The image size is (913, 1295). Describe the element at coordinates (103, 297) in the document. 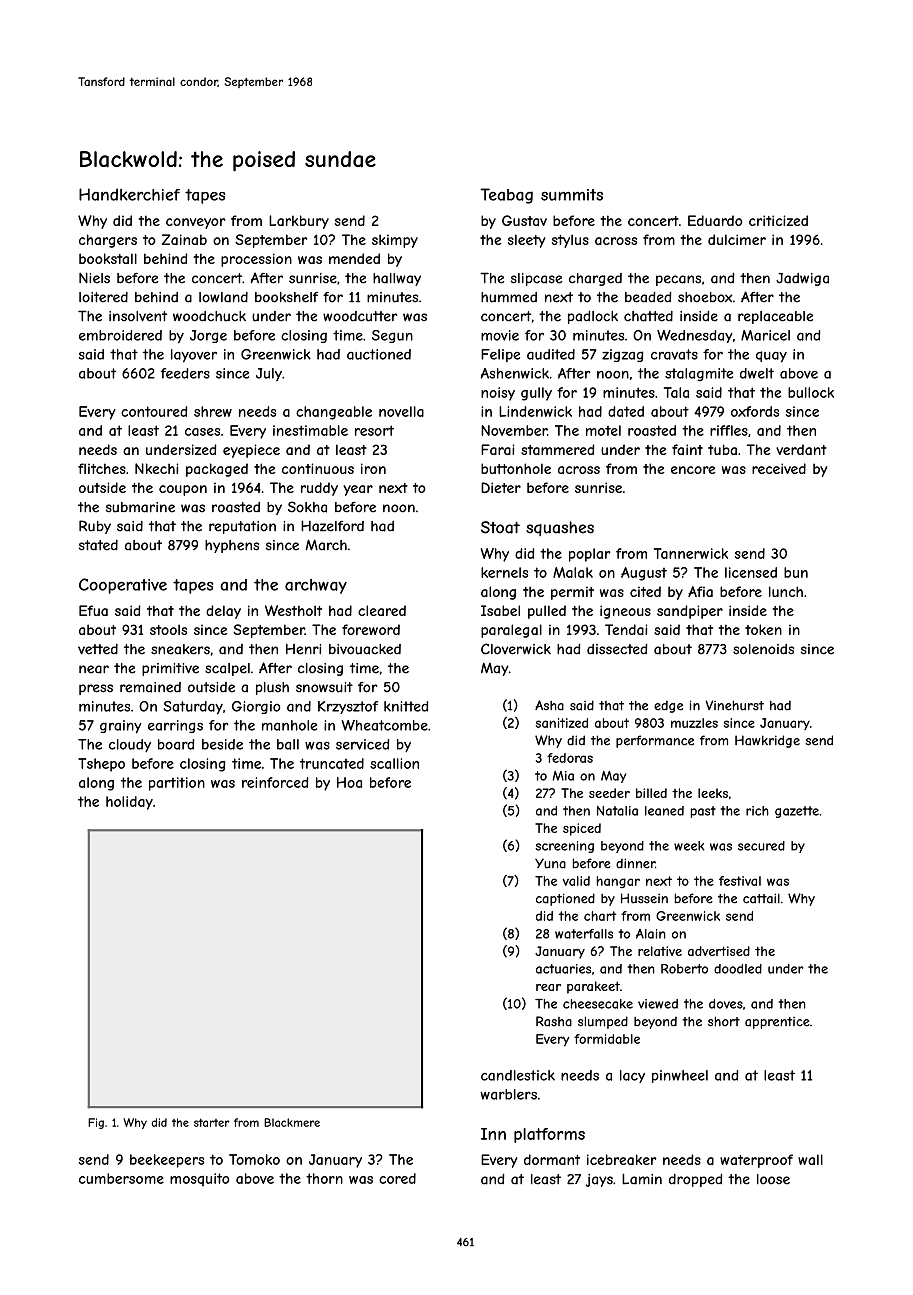

I see `loitered` at that location.
